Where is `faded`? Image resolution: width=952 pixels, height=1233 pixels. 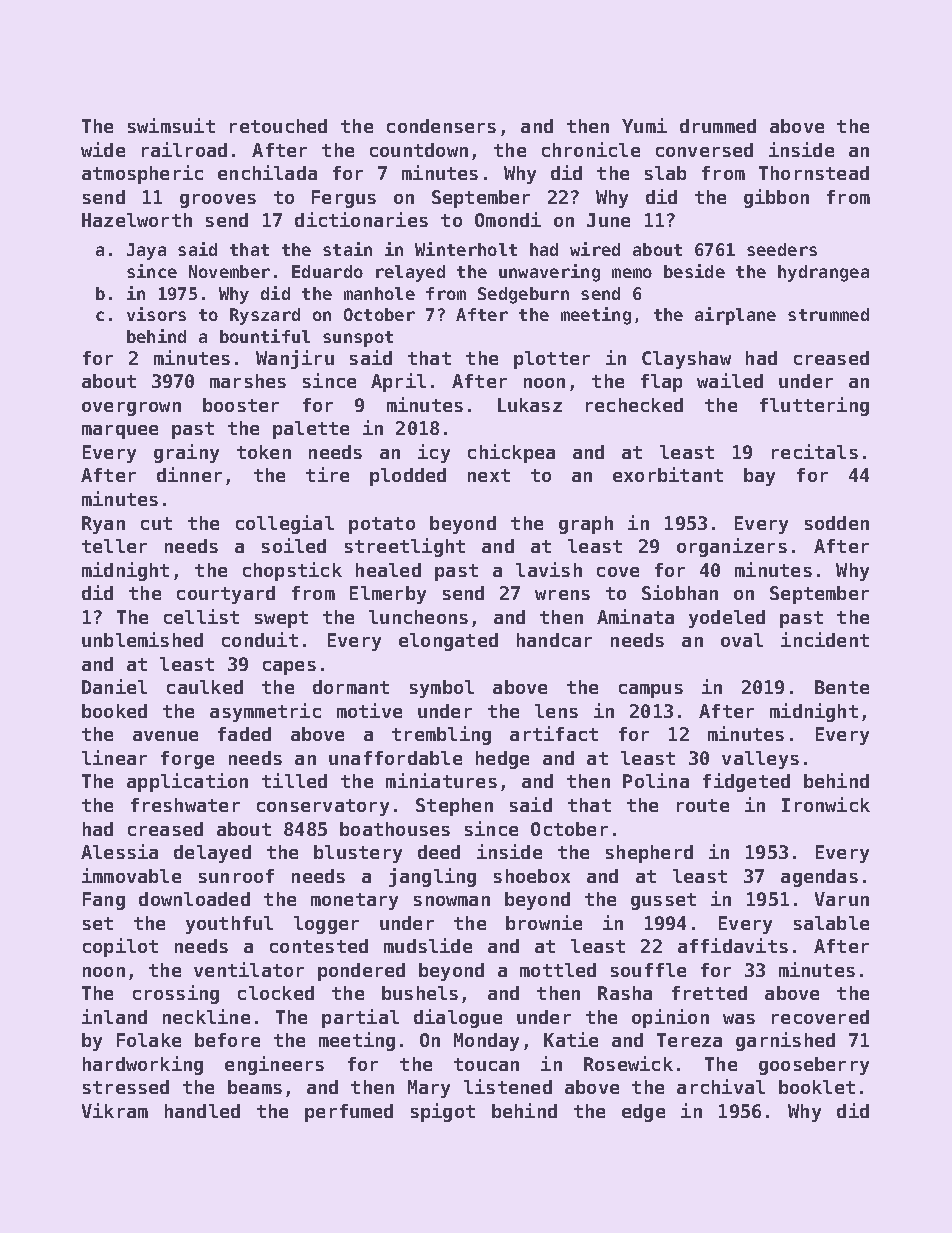
faded is located at coordinates (244, 734).
